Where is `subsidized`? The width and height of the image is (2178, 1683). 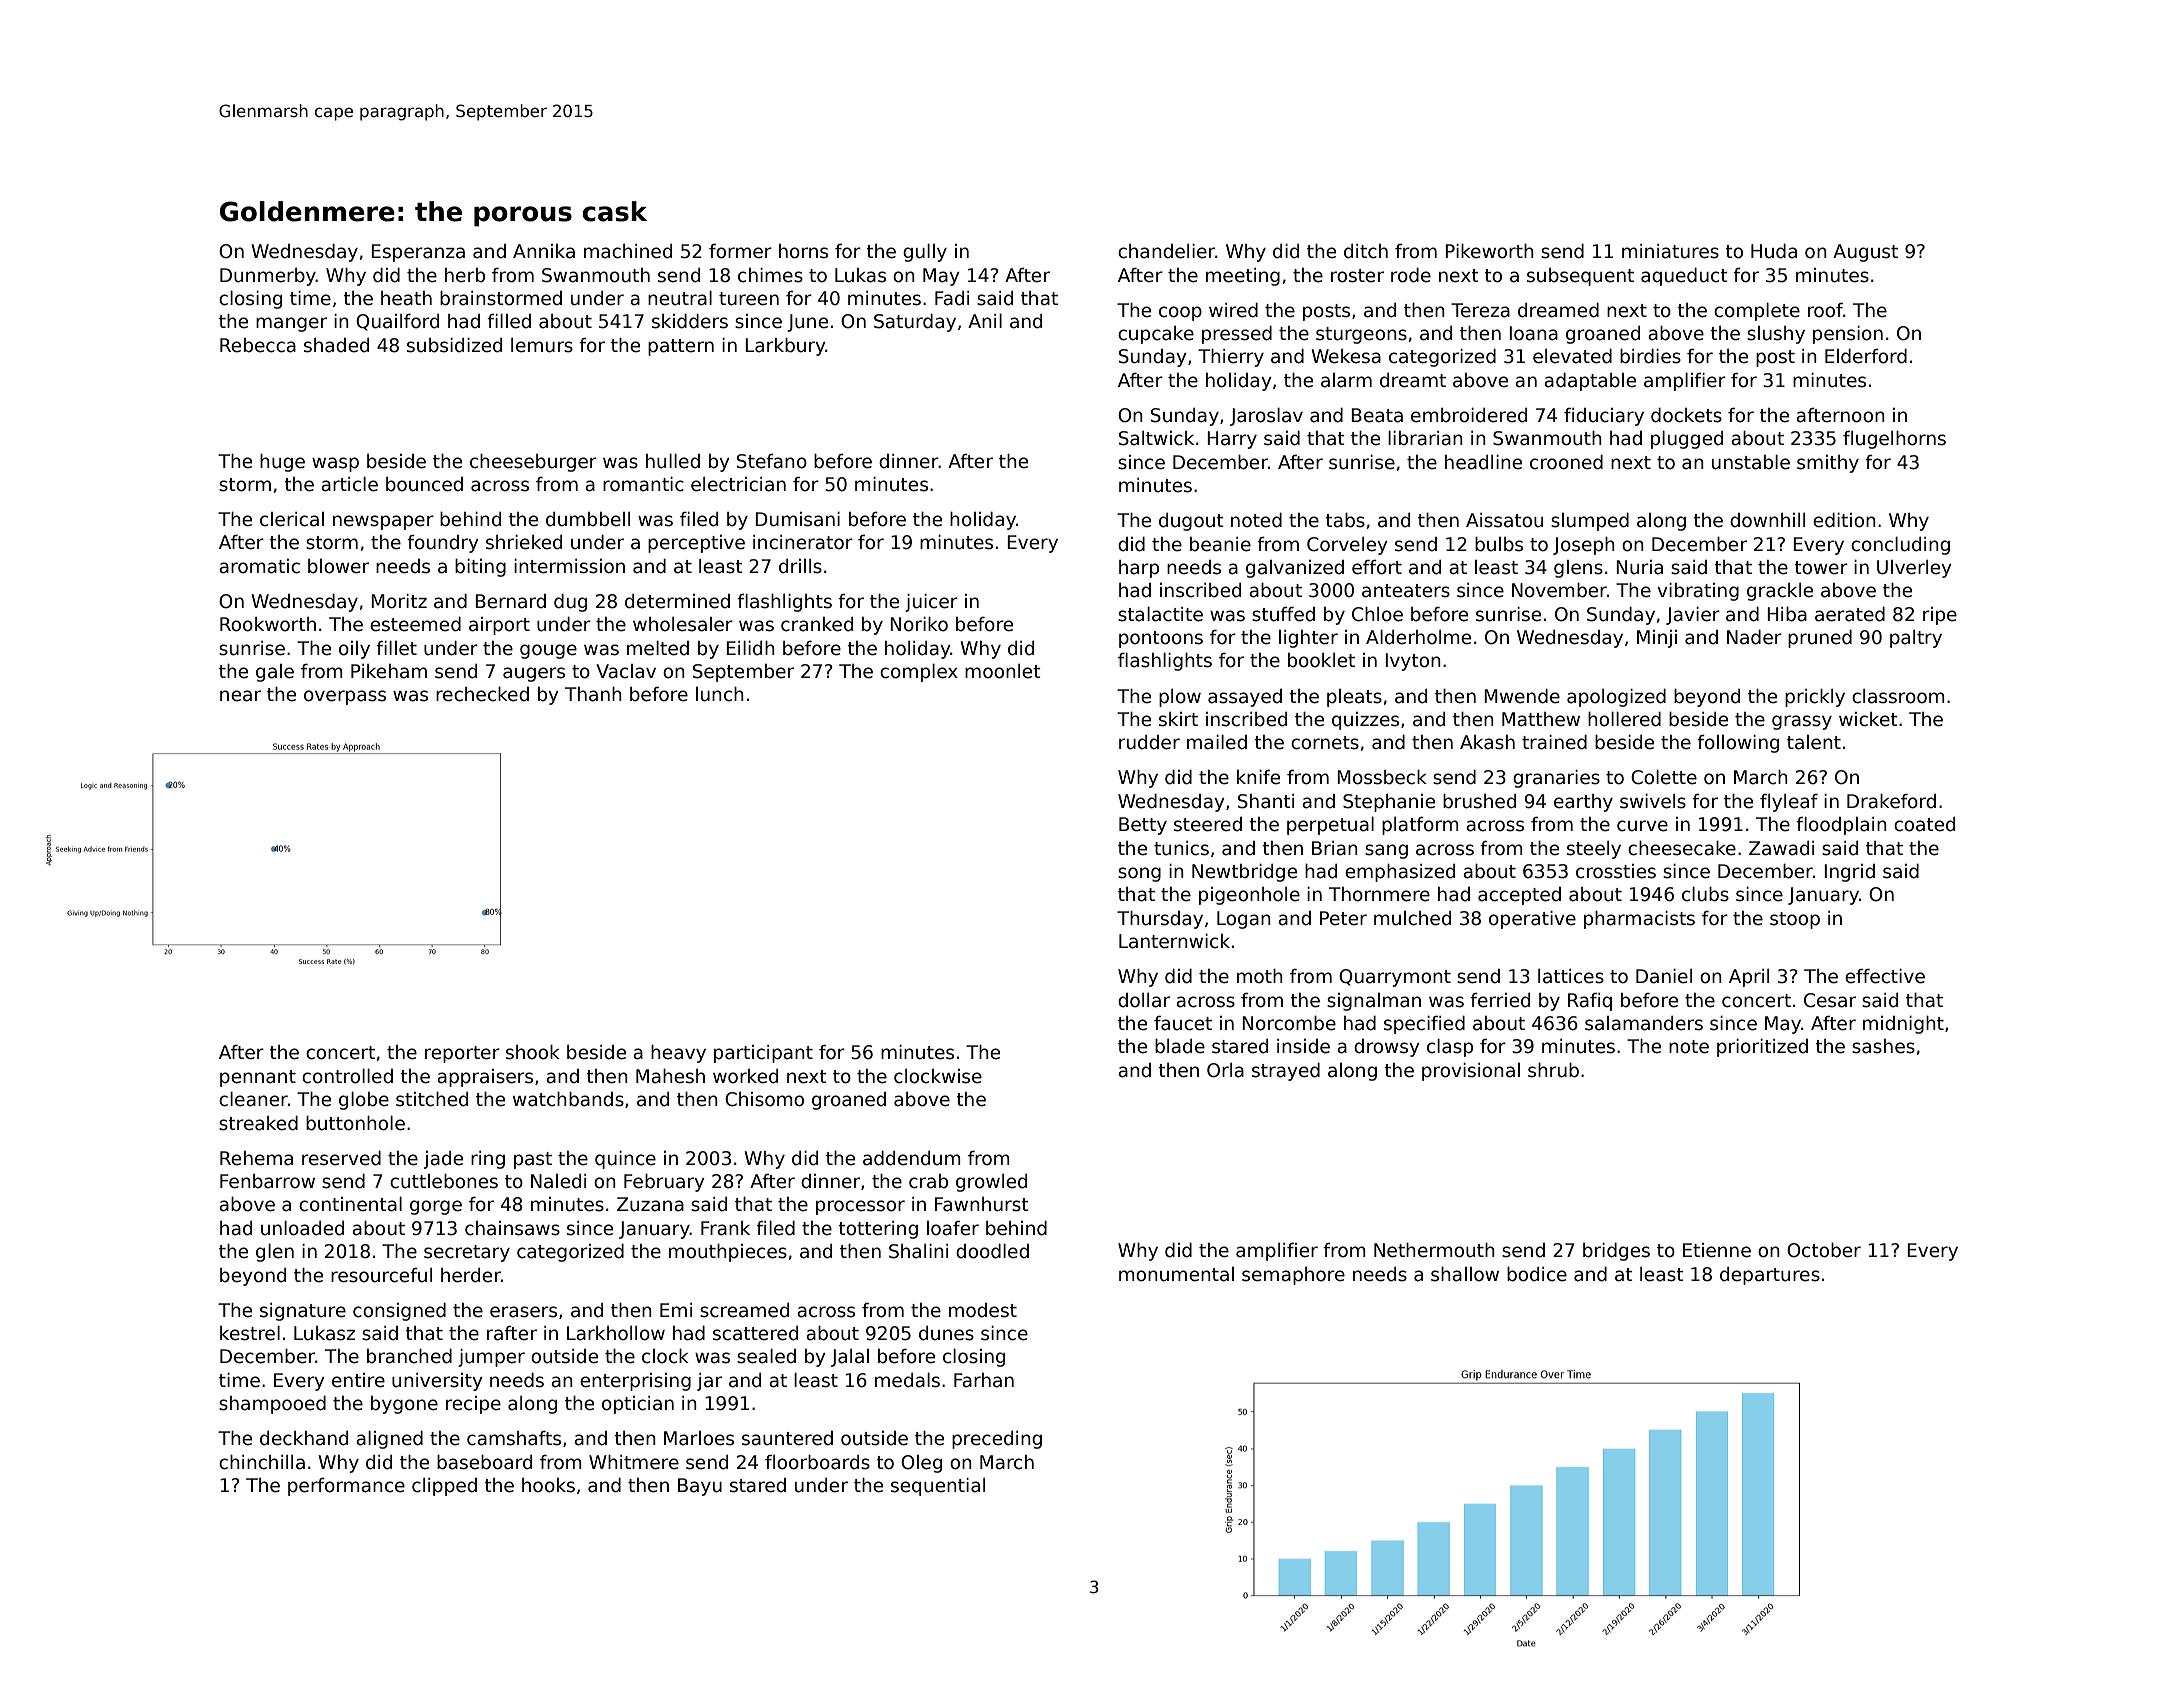 subsidized is located at coordinates (454, 345).
